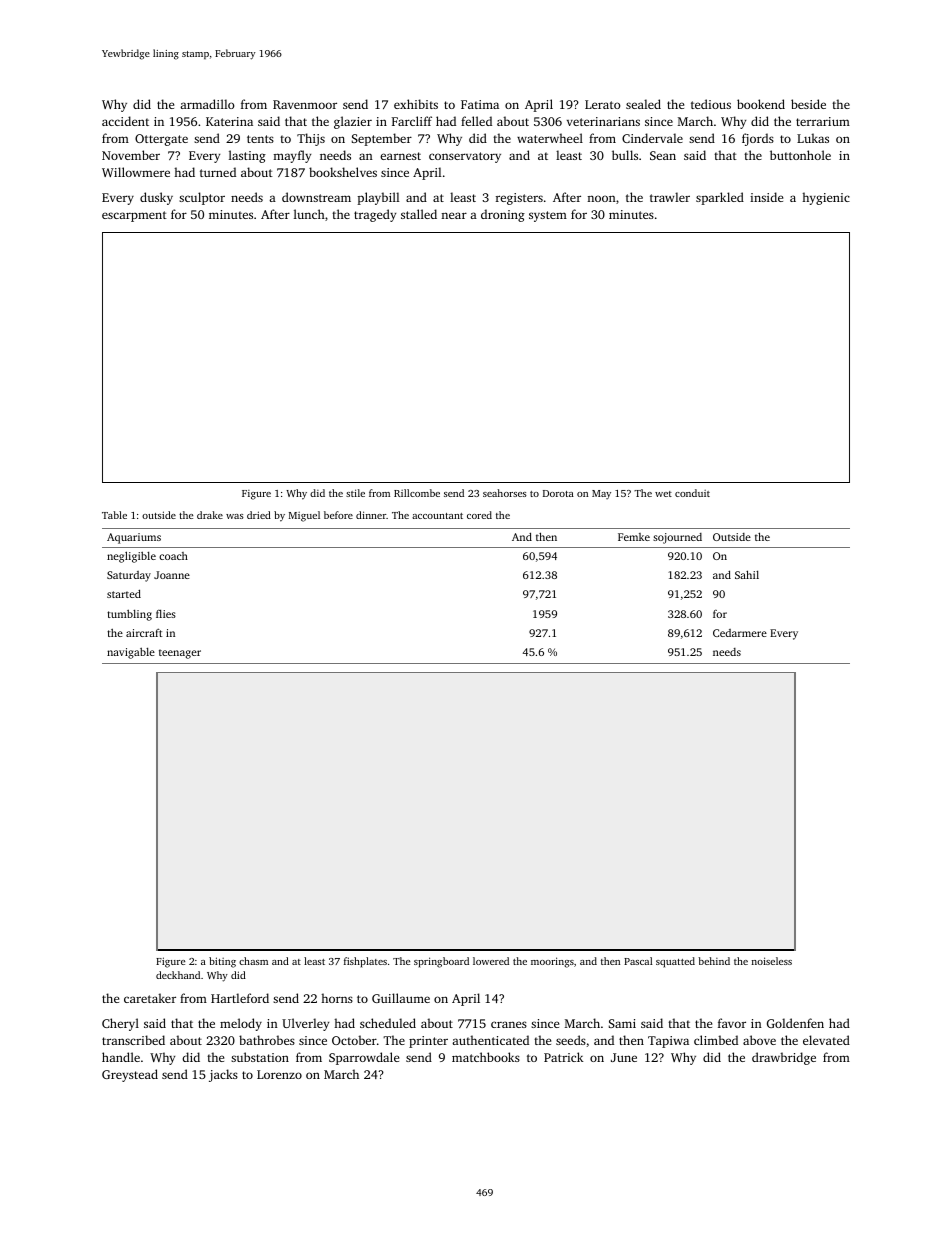  What do you see at coordinates (663, 494) in the screenshot?
I see `wet` at bounding box center [663, 494].
